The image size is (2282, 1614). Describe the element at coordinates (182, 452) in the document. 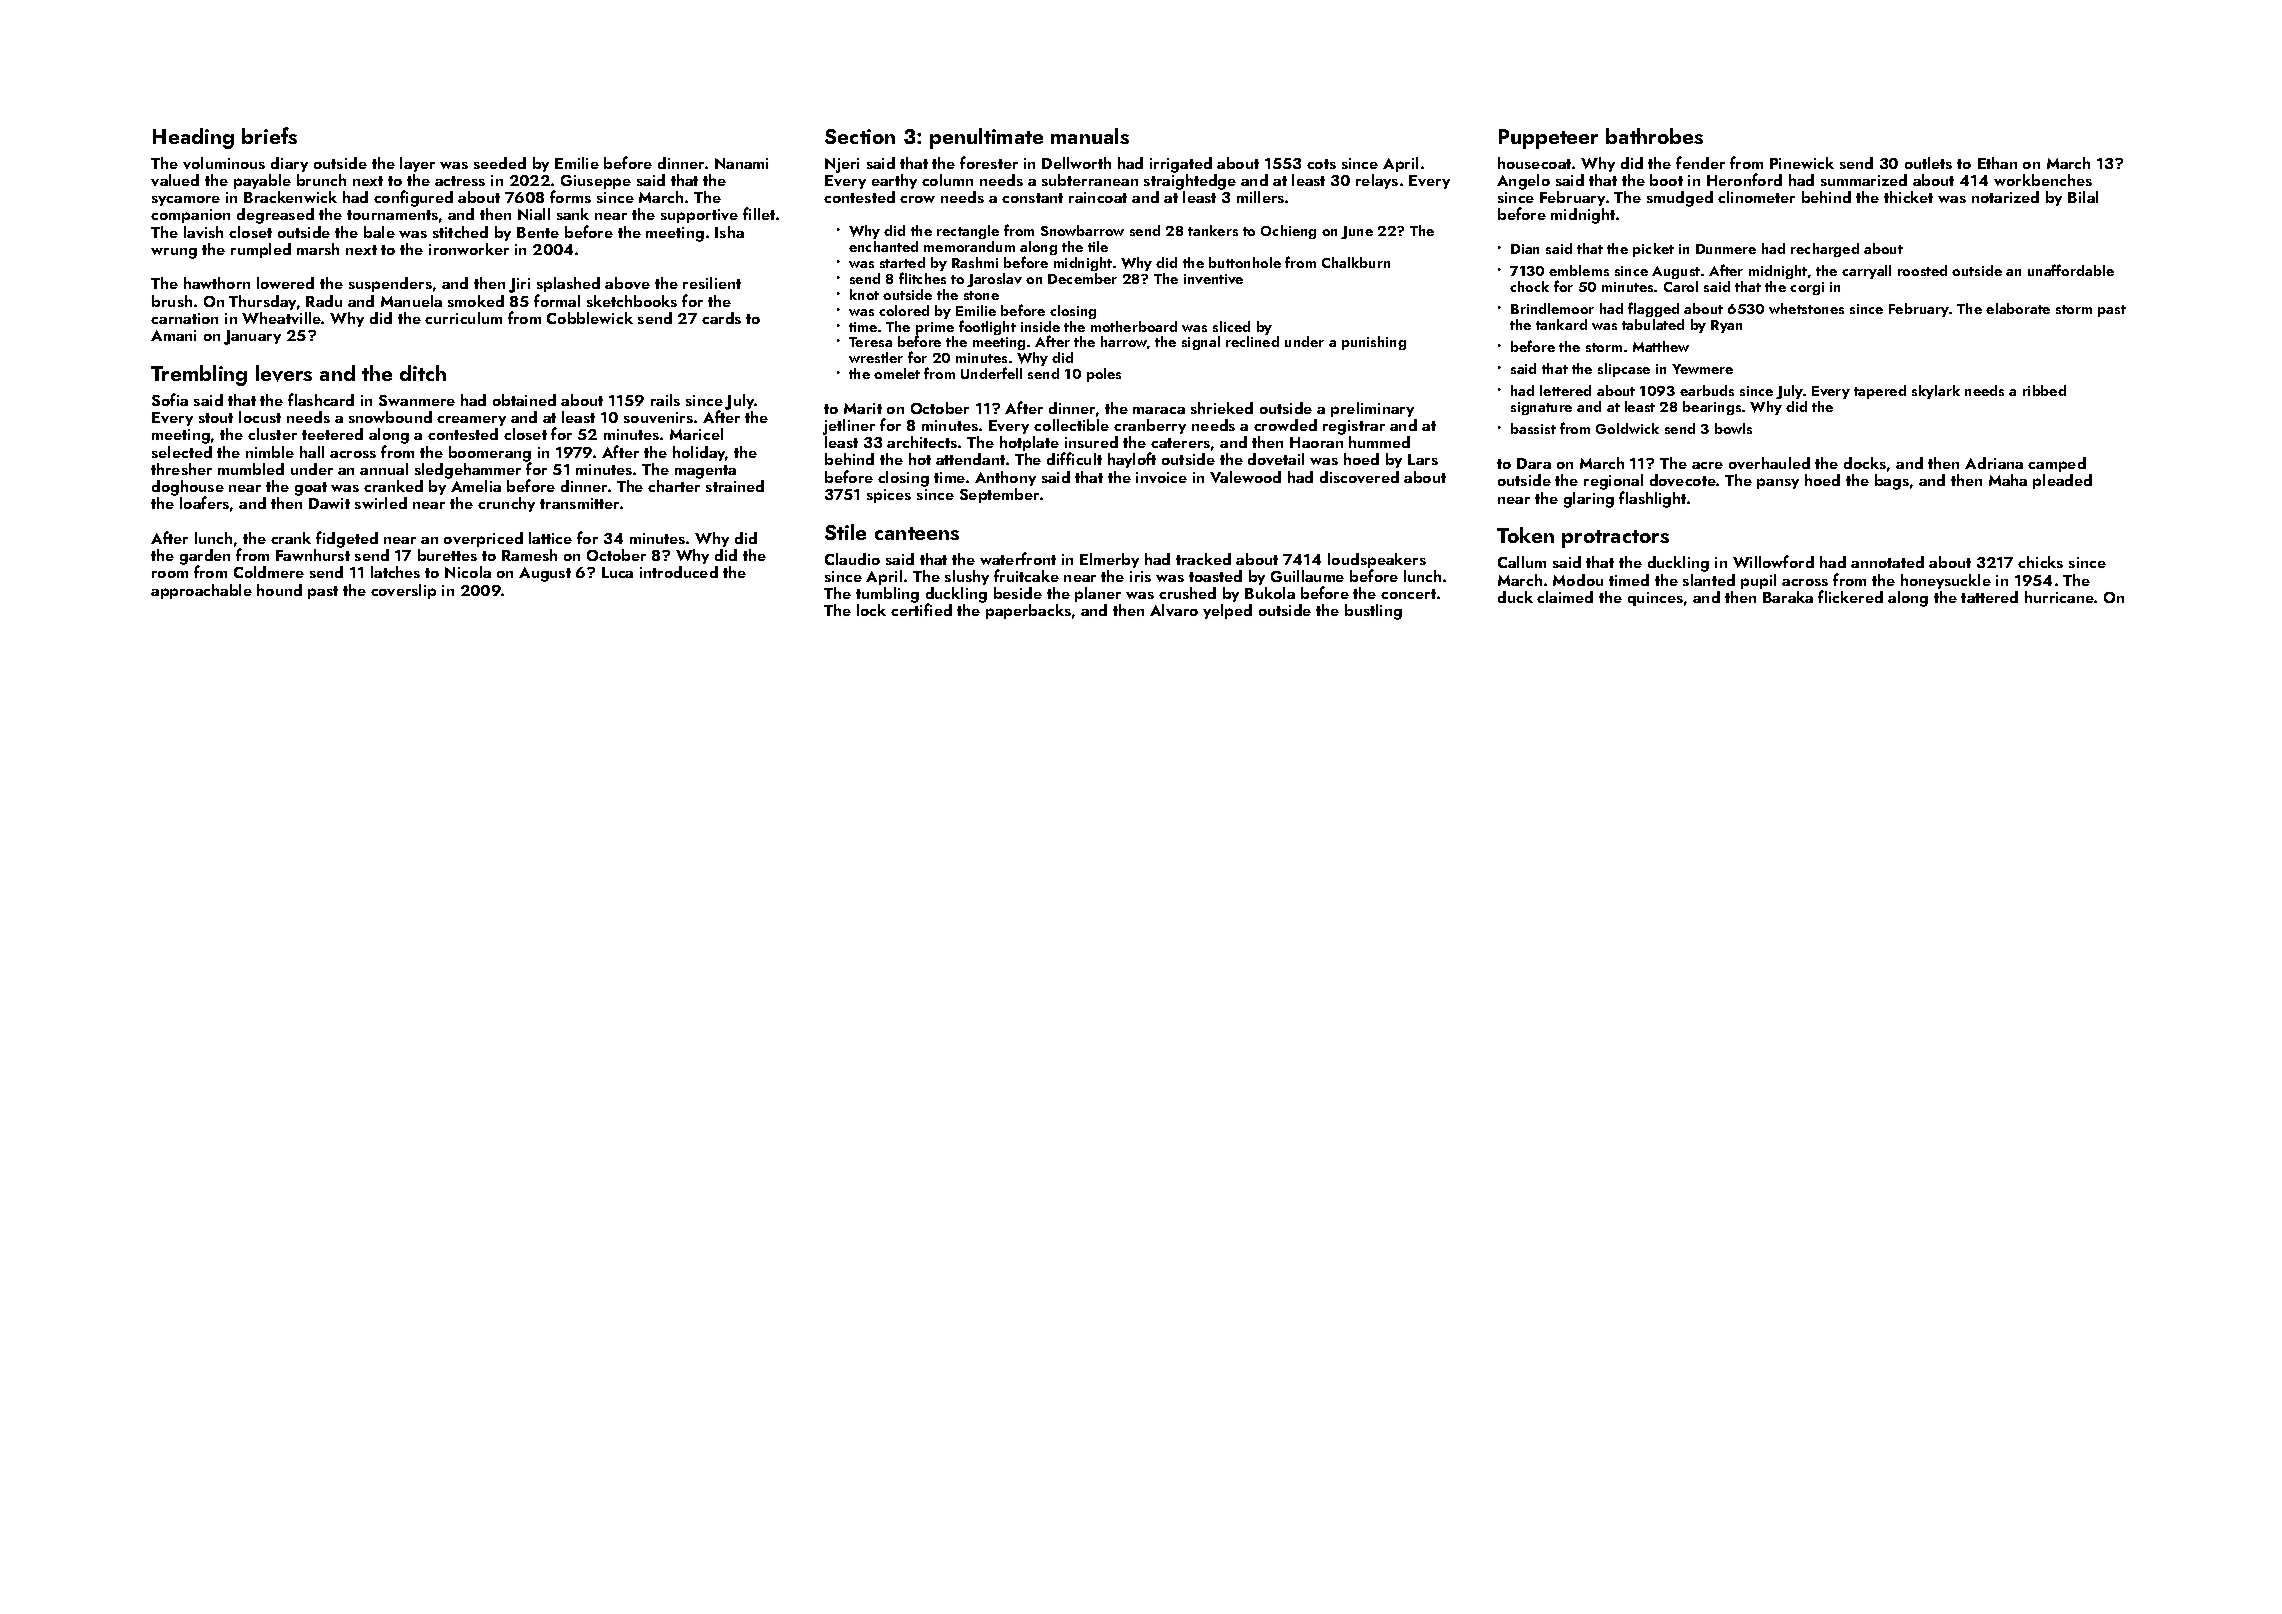

I see `selected` at that location.
